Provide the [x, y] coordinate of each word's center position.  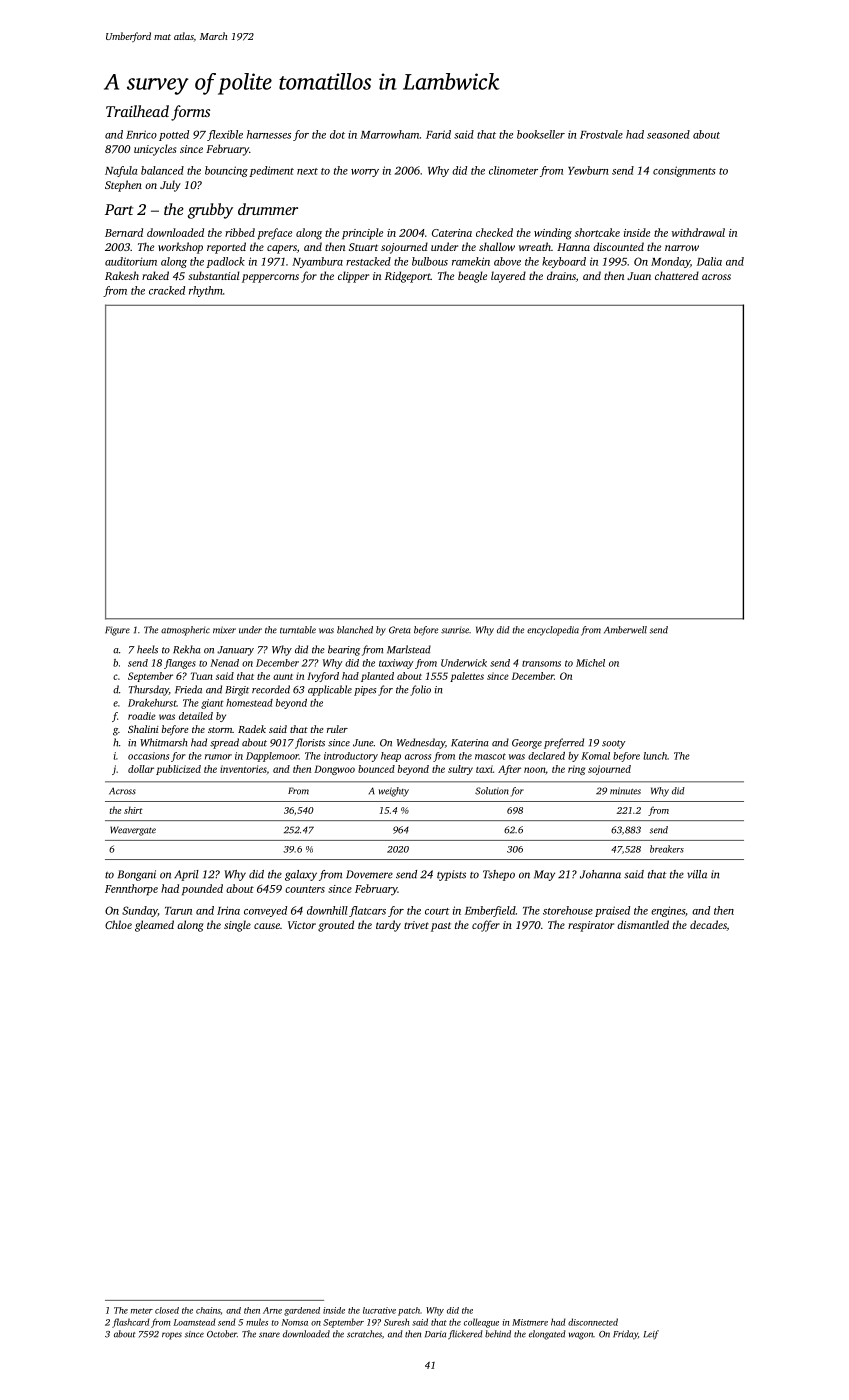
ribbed [240, 232]
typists [451, 875]
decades [708, 925]
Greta [400, 630]
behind [498, 1334]
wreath [535, 246]
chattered [677, 275]
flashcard [131, 1323]
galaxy [301, 875]
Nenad [224, 663]
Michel [590, 663]
